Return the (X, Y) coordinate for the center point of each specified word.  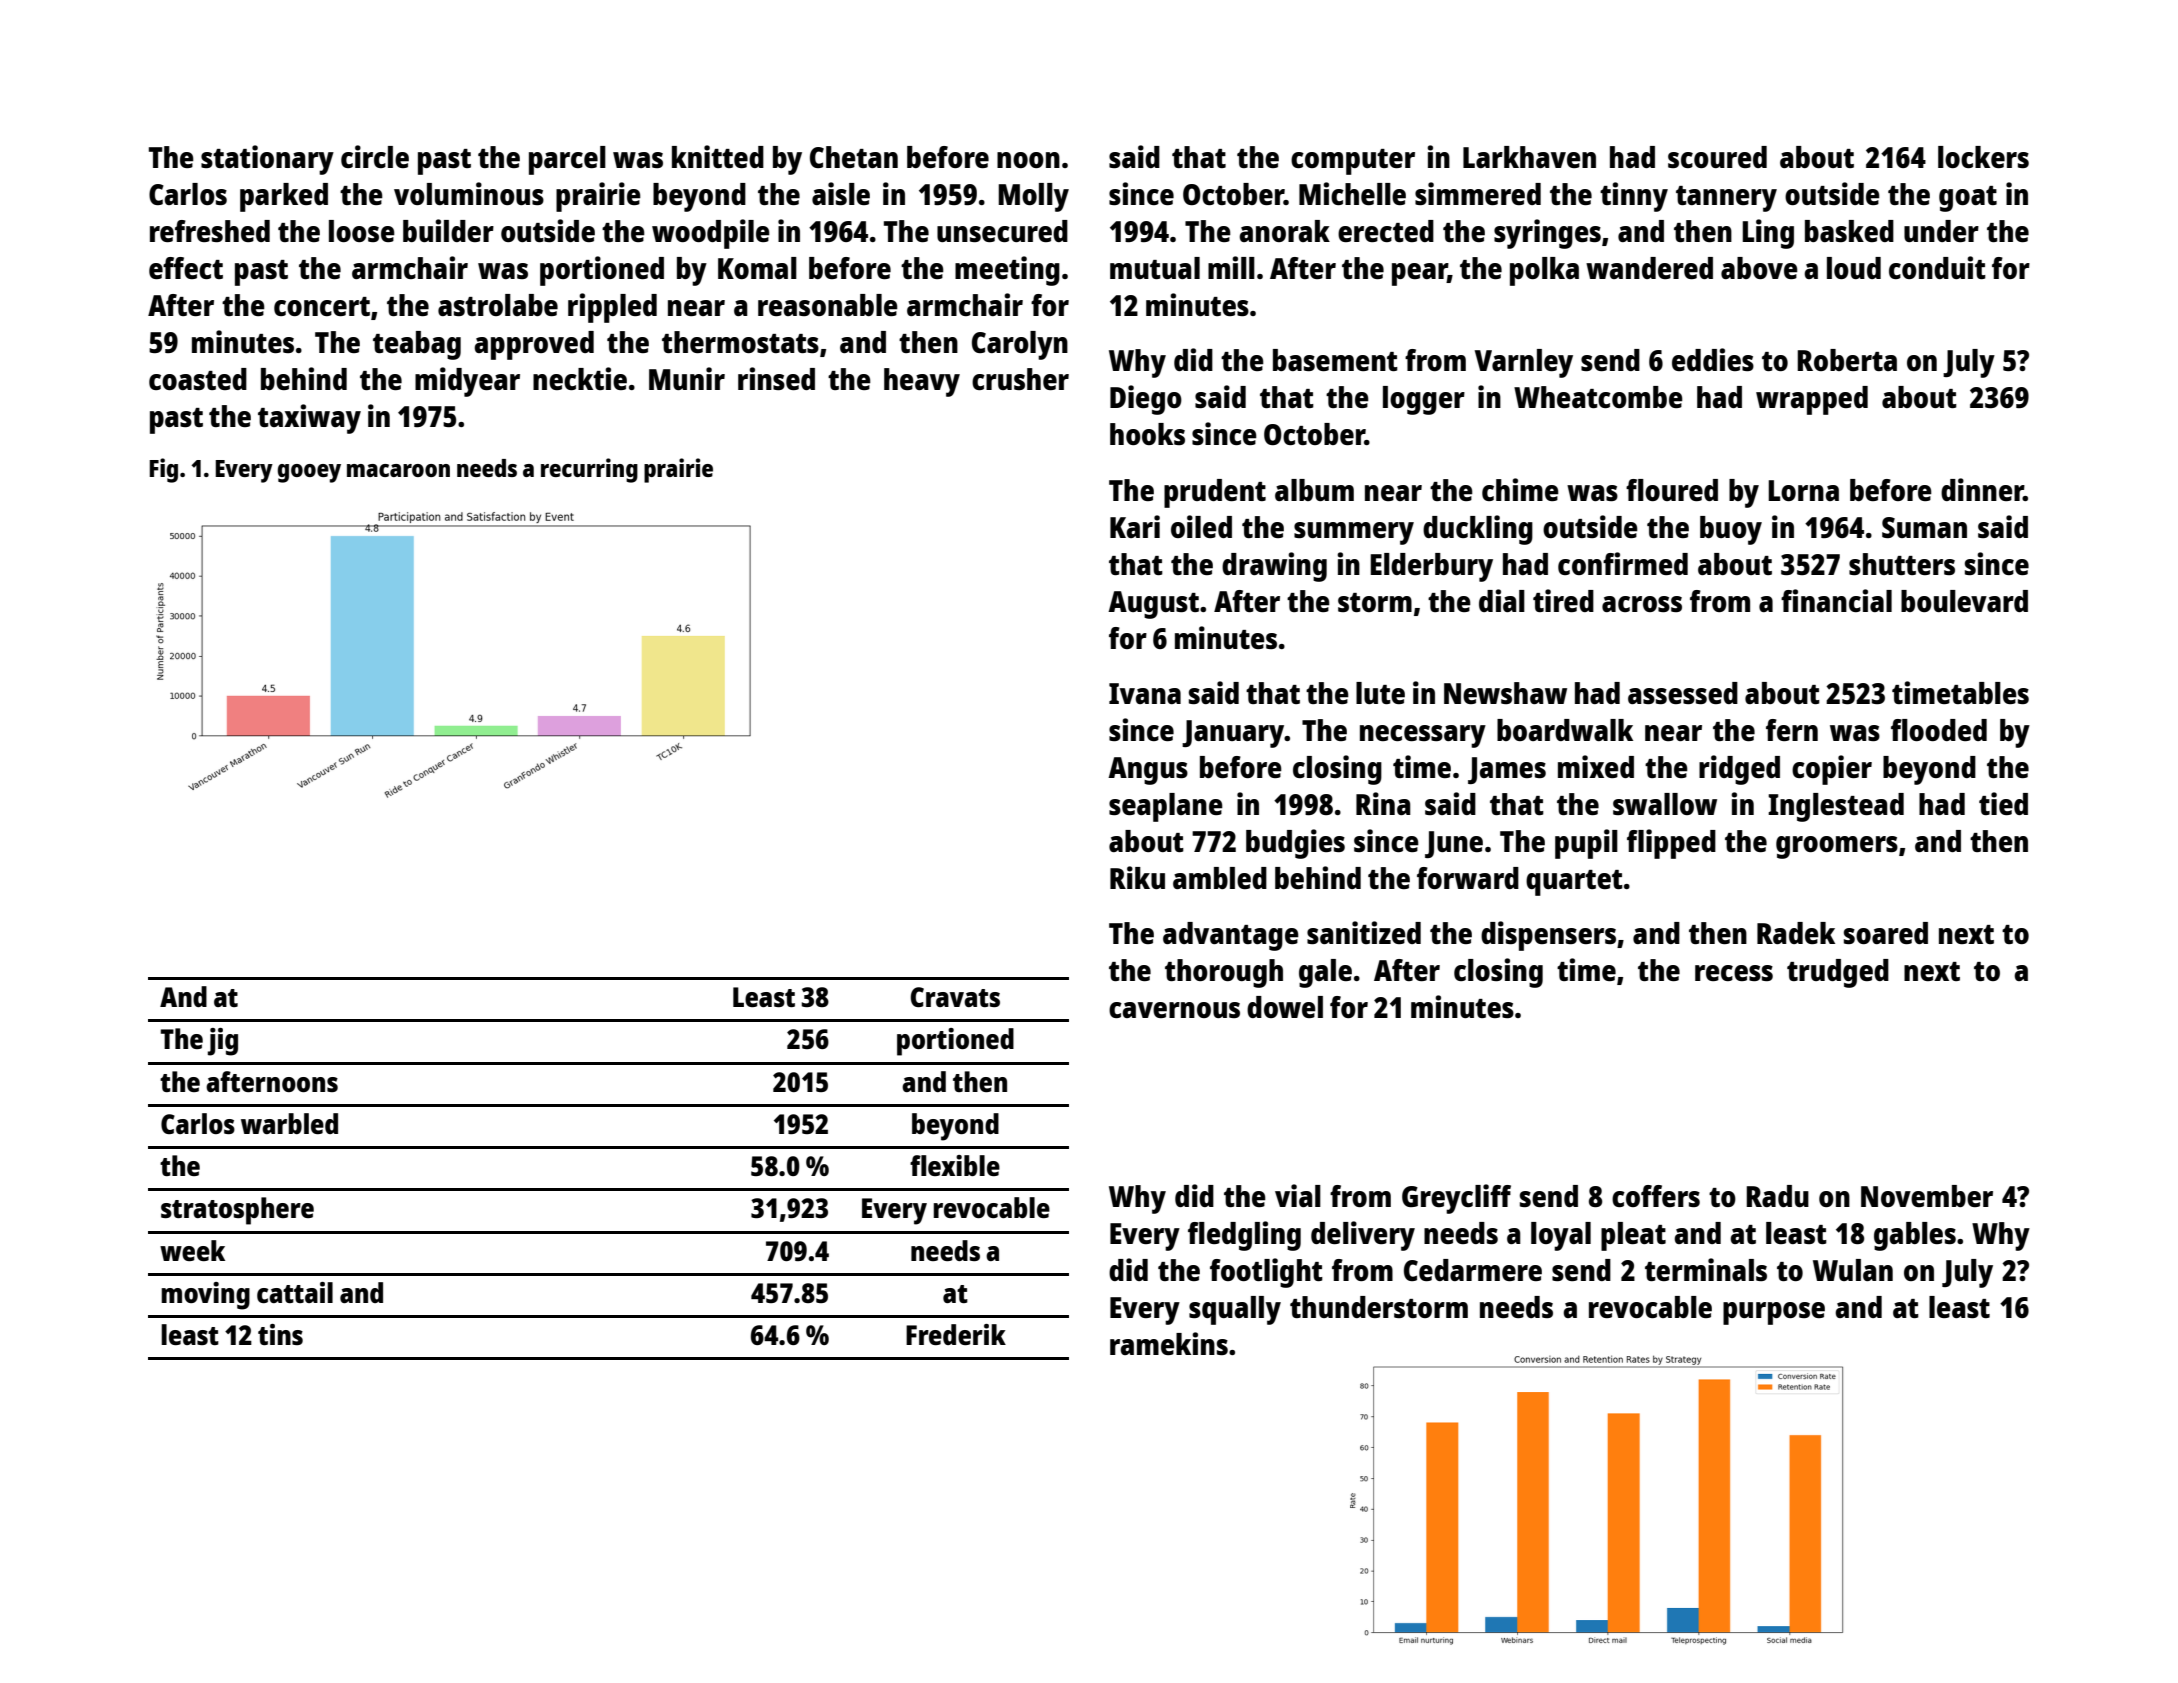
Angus (1148, 771)
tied (2003, 803)
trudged (1838, 973)
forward (1468, 878)
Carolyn (1020, 345)
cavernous (1174, 1010)
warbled (289, 1123)
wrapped (1812, 400)
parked (284, 197)
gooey (309, 473)
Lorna (1803, 490)
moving (205, 1296)
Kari (1135, 526)
